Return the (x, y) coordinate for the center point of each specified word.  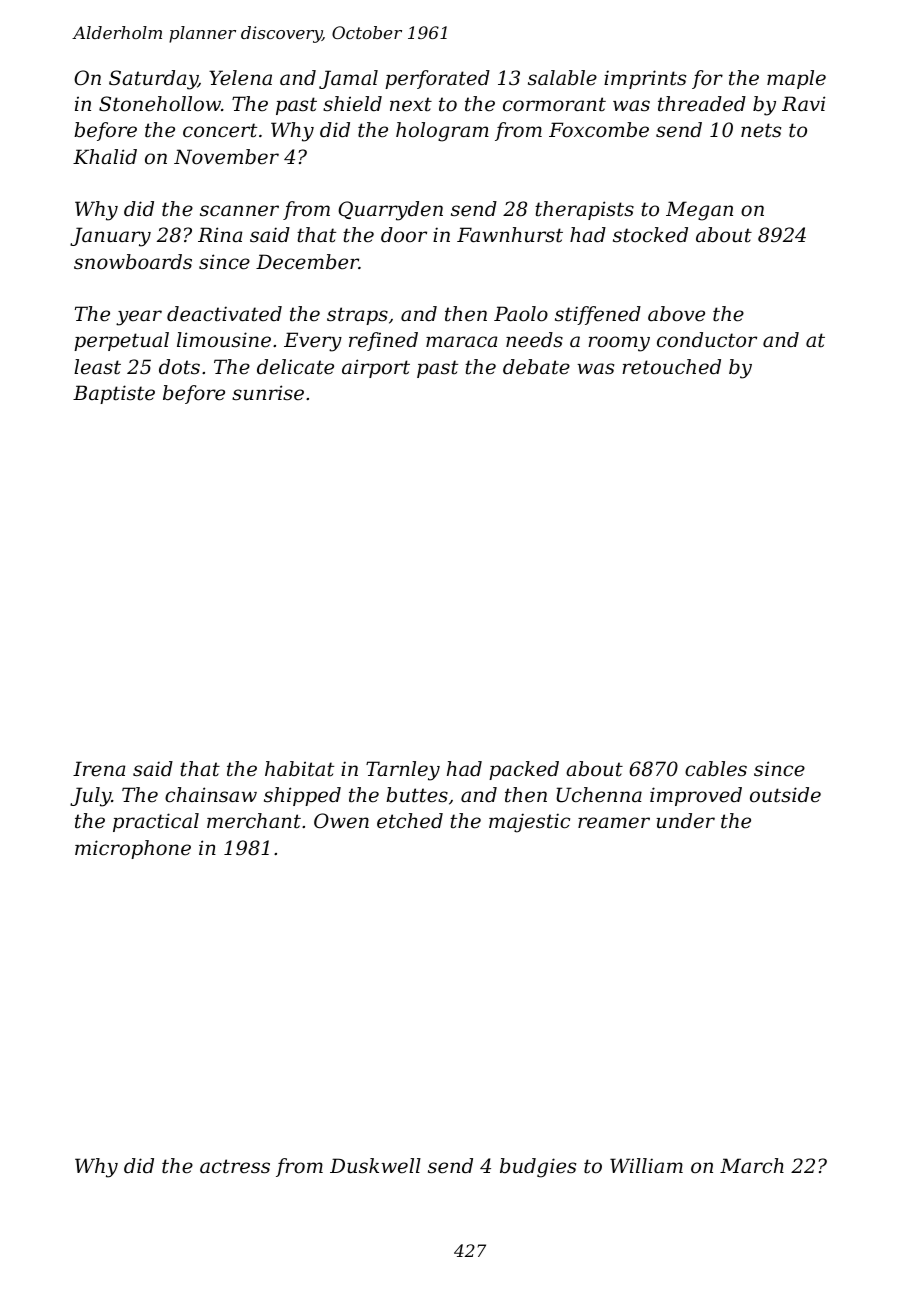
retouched (671, 367)
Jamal (348, 79)
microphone (133, 849)
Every (313, 342)
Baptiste (114, 394)
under (685, 821)
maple (796, 79)
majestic (529, 823)
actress (235, 1166)
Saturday (153, 80)
